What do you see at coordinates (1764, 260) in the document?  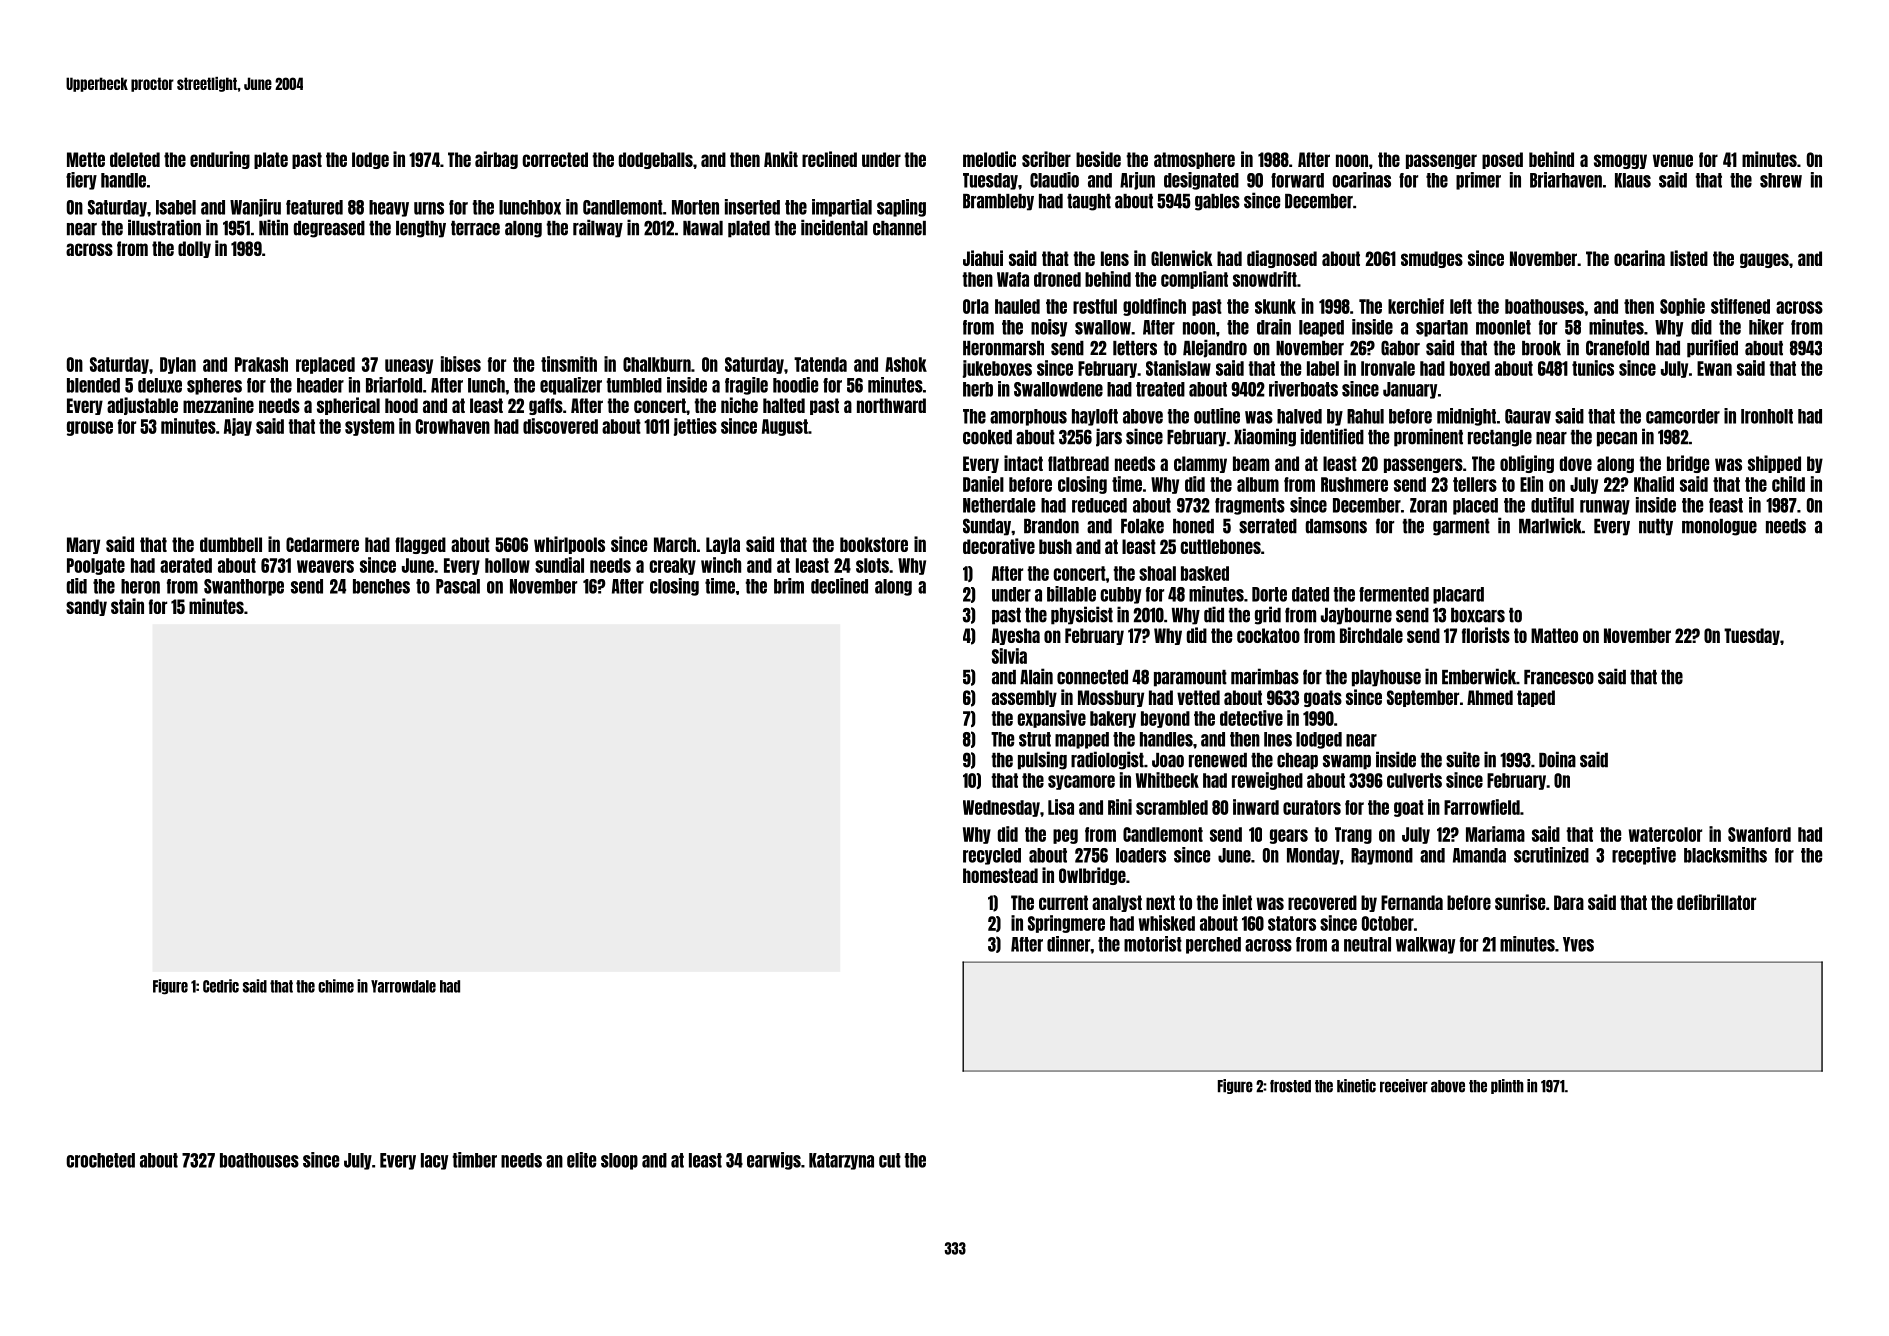 I see `gauges` at bounding box center [1764, 260].
